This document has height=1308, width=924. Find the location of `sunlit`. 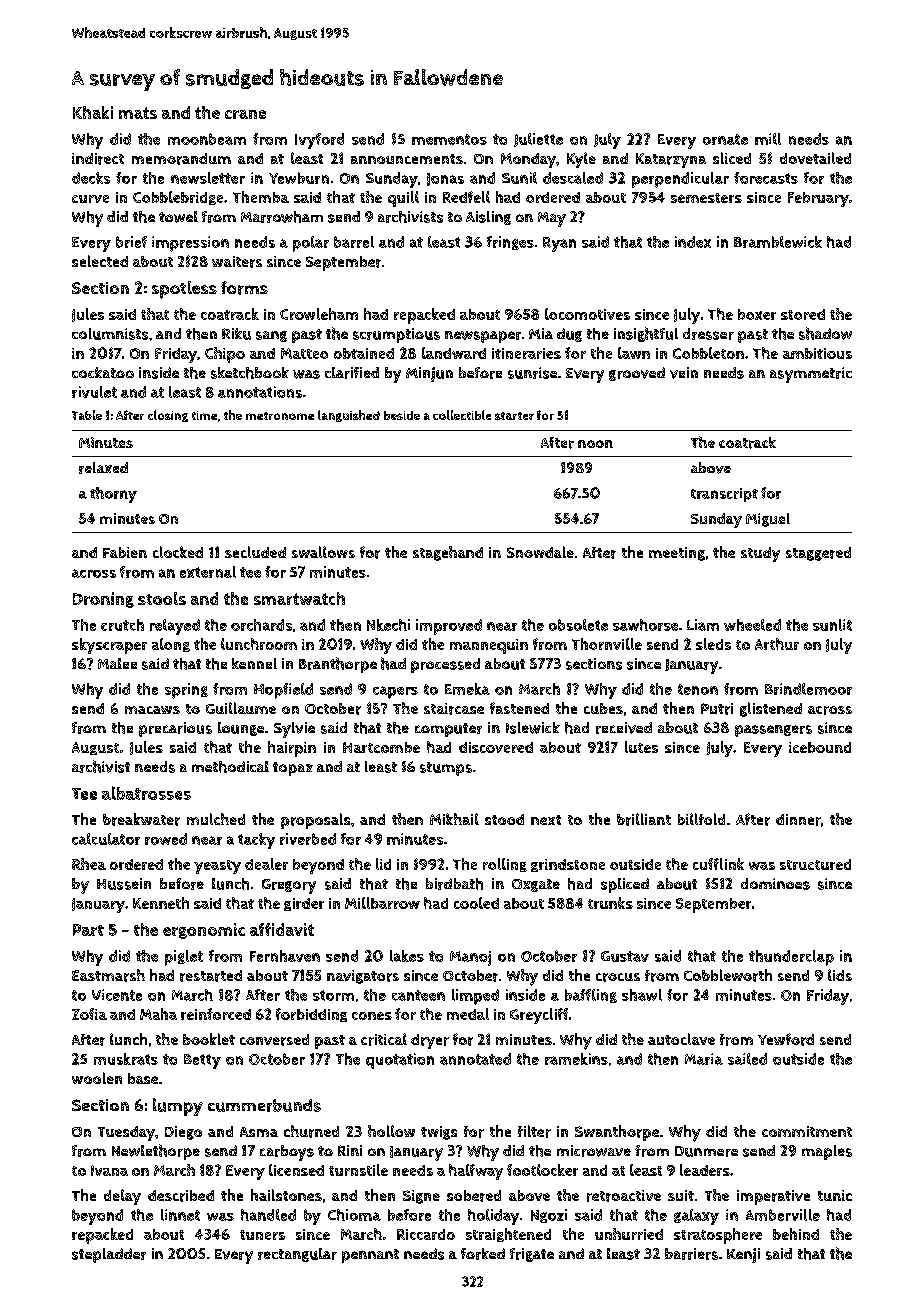

sunlit is located at coordinates (832, 625).
